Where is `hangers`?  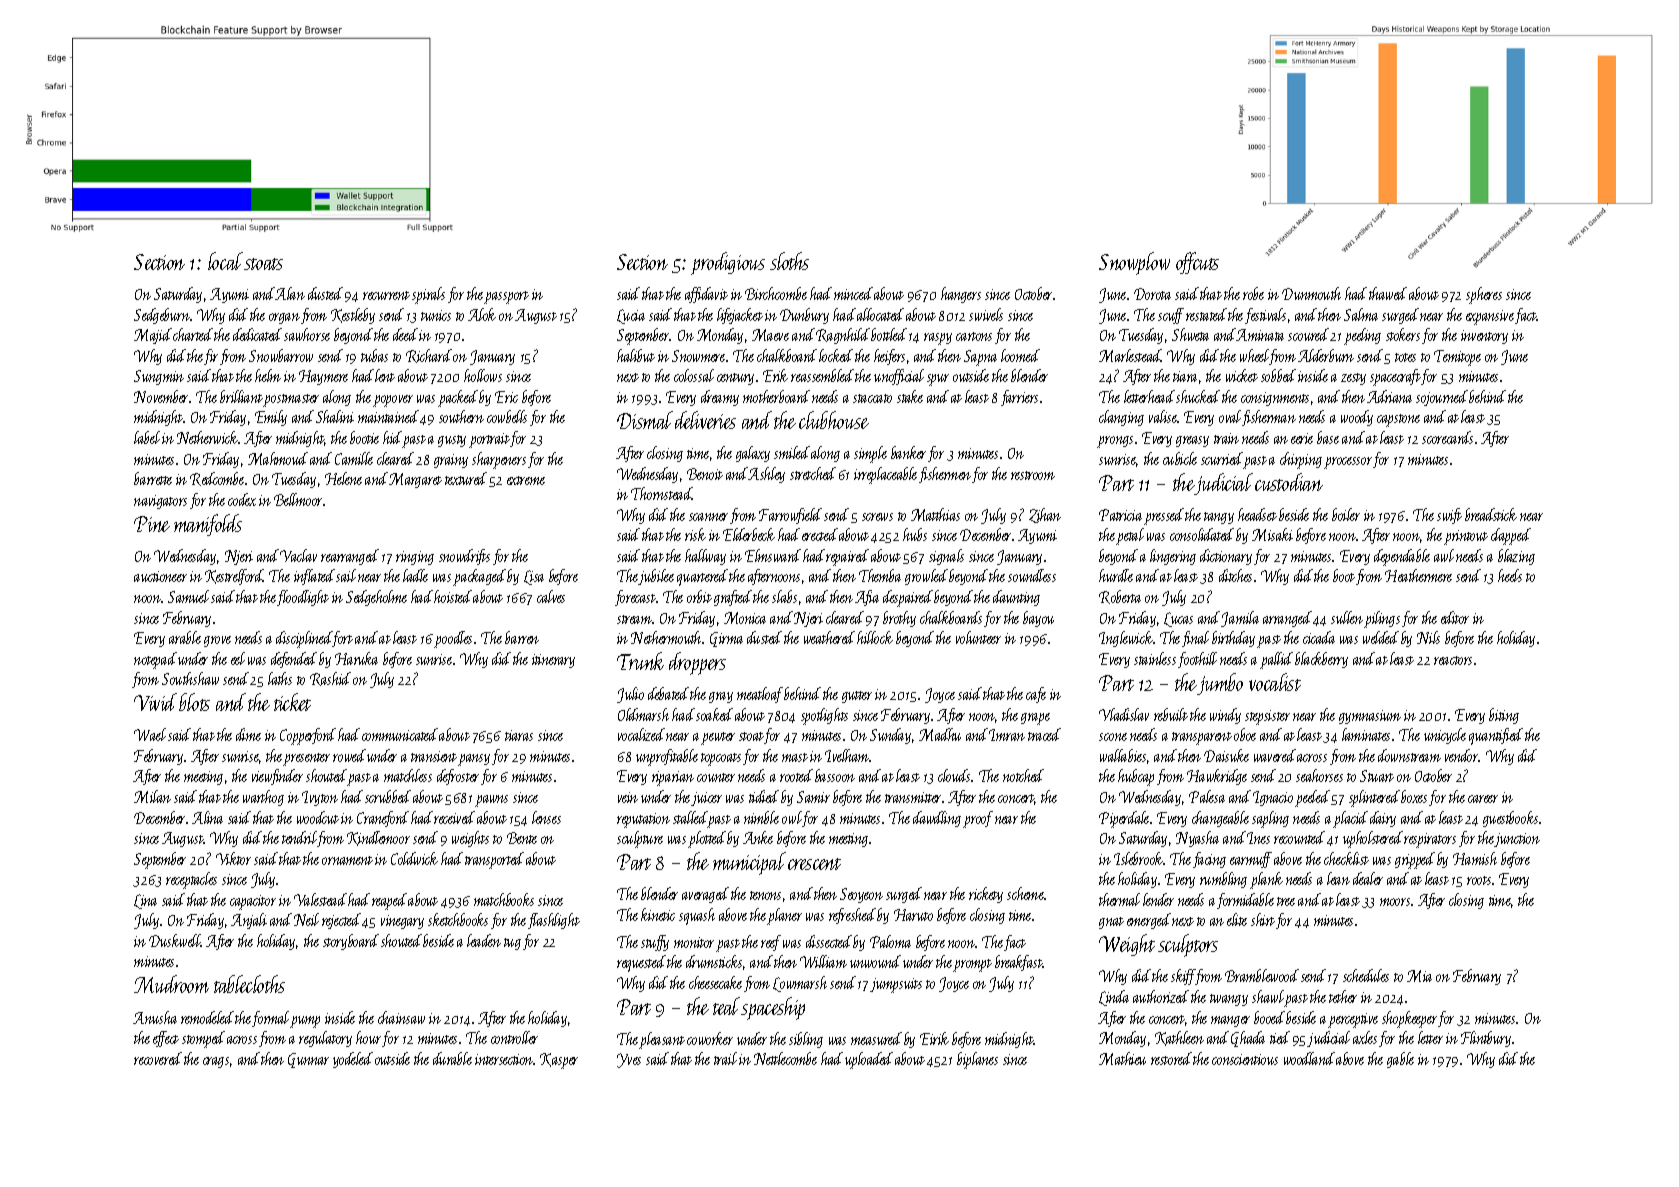
hangers is located at coordinates (961, 295).
